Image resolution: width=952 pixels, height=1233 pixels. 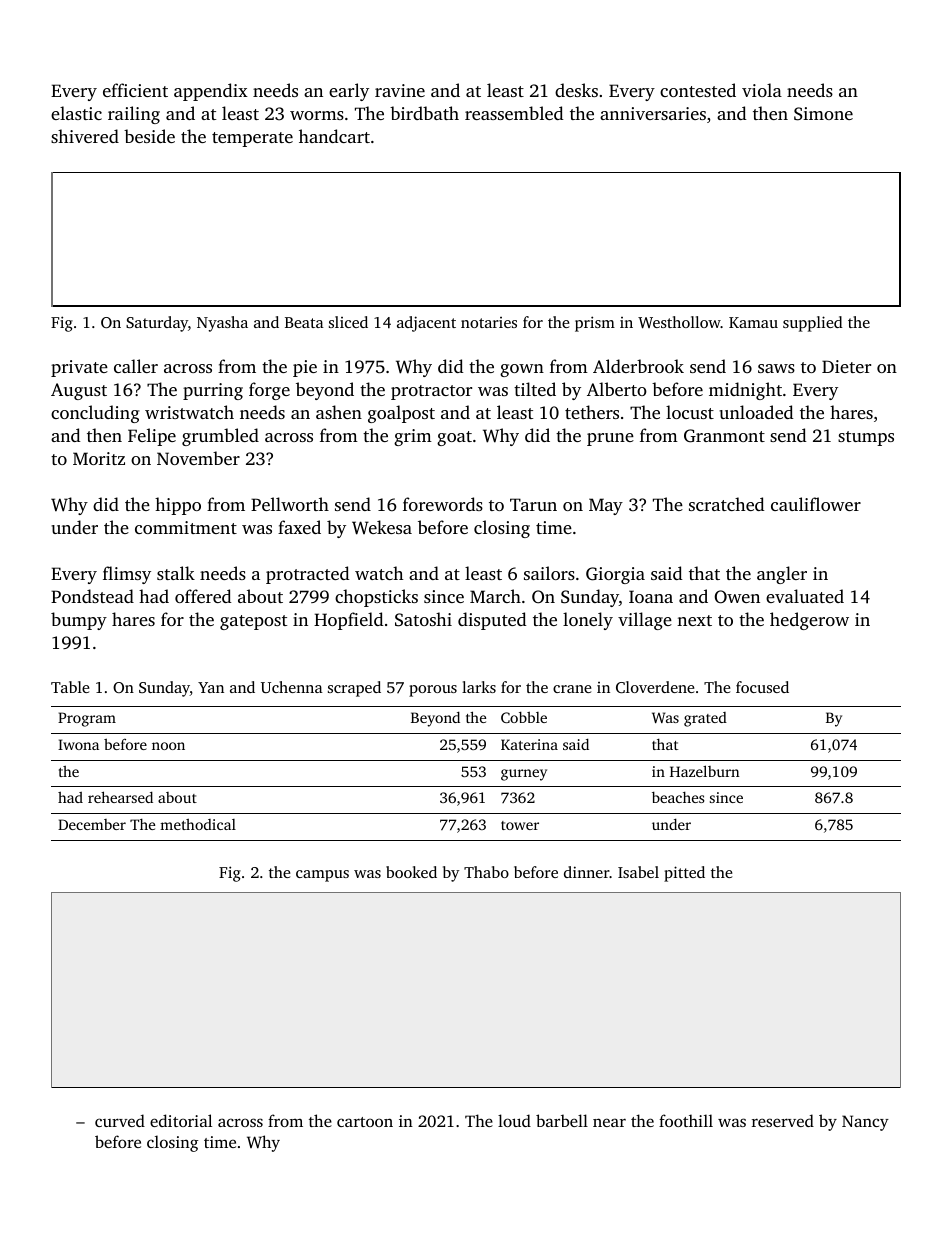 What do you see at coordinates (334, 136) in the screenshot?
I see `handcart` at bounding box center [334, 136].
